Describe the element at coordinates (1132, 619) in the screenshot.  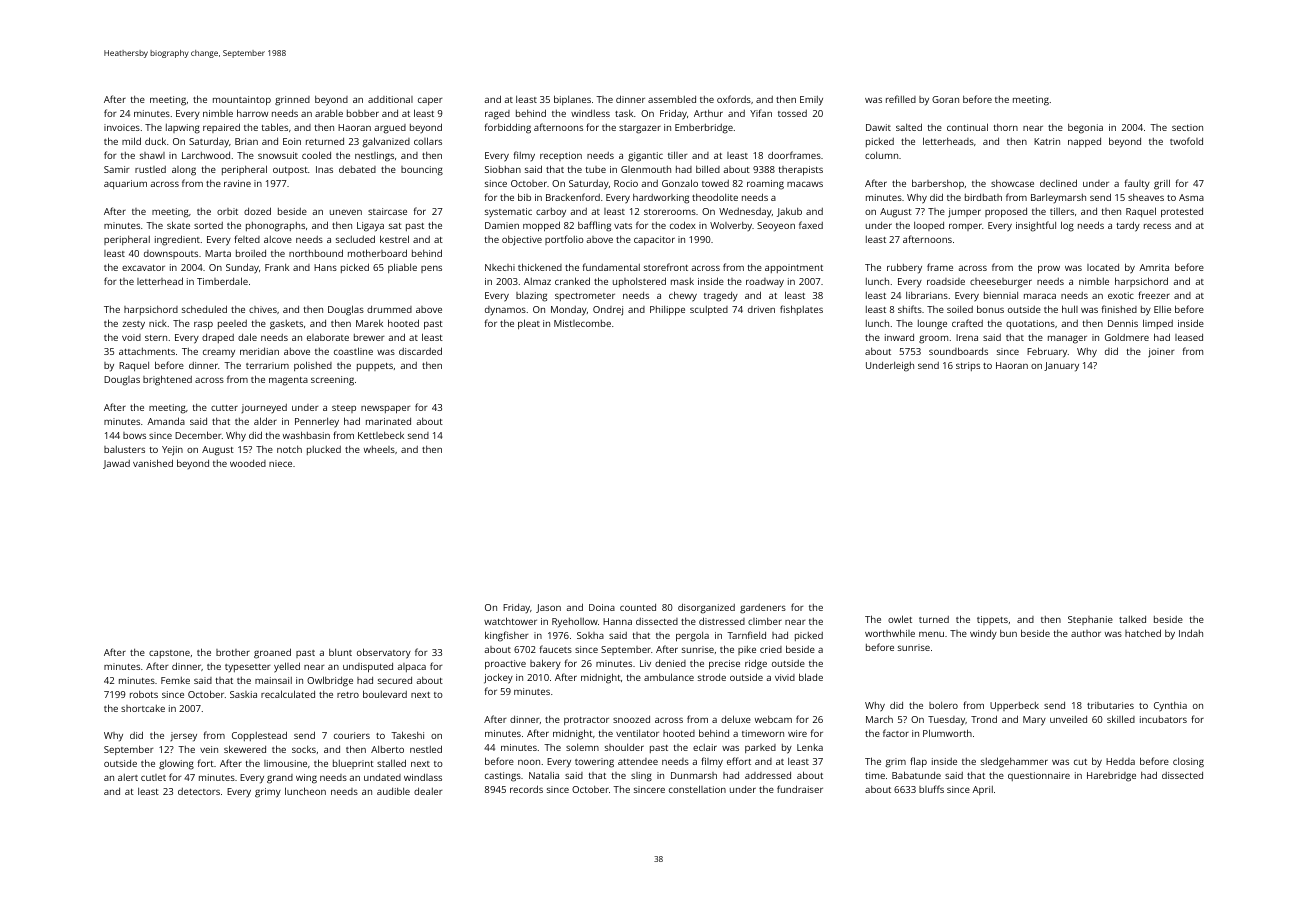
I see `talked` at that location.
